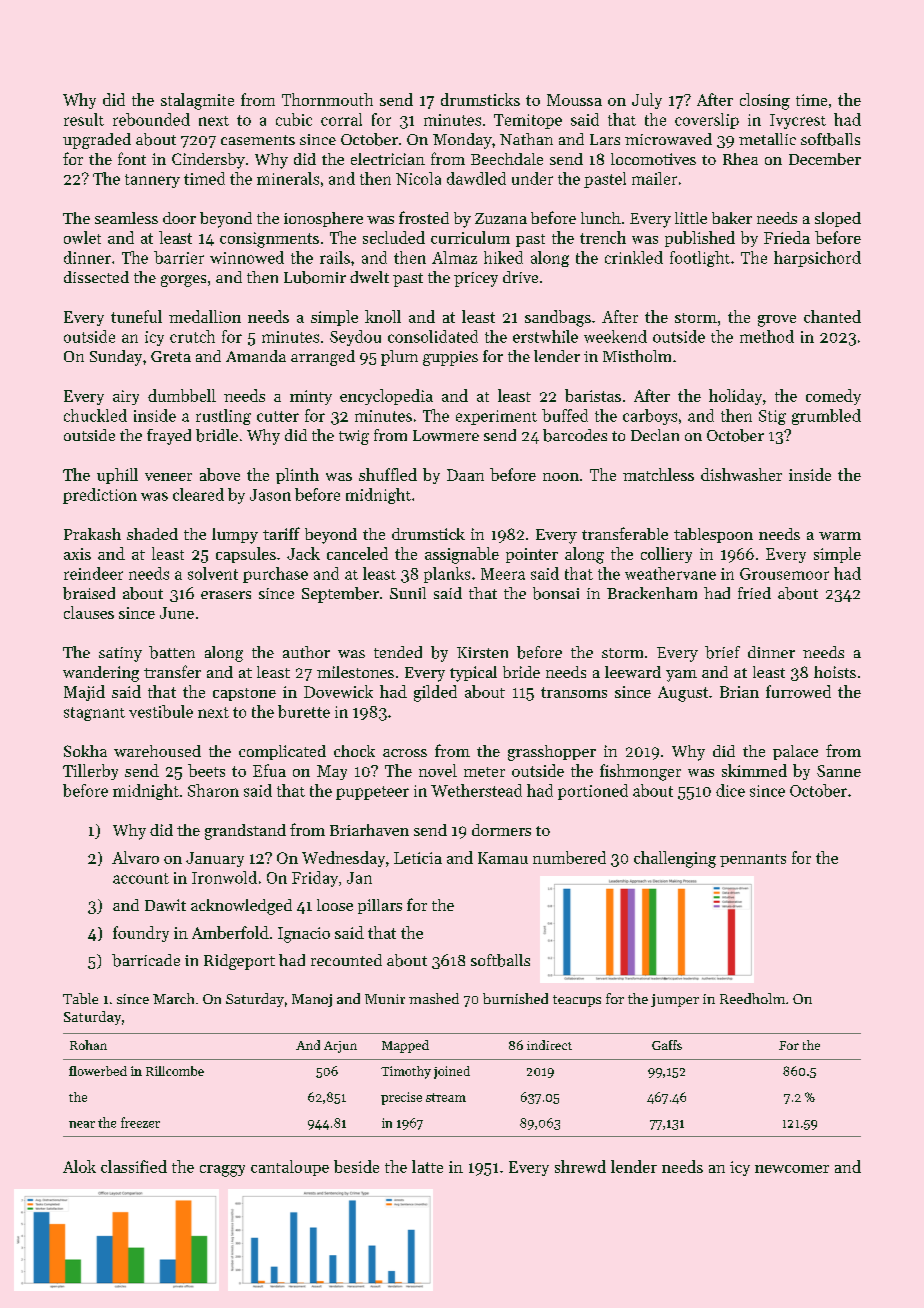 Image resolution: width=924 pixels, height=1308 pixels. What do you see at coordinates (752, 998) in the screenshot?
I see `Reedholm` at bounding box center [752, 998].
